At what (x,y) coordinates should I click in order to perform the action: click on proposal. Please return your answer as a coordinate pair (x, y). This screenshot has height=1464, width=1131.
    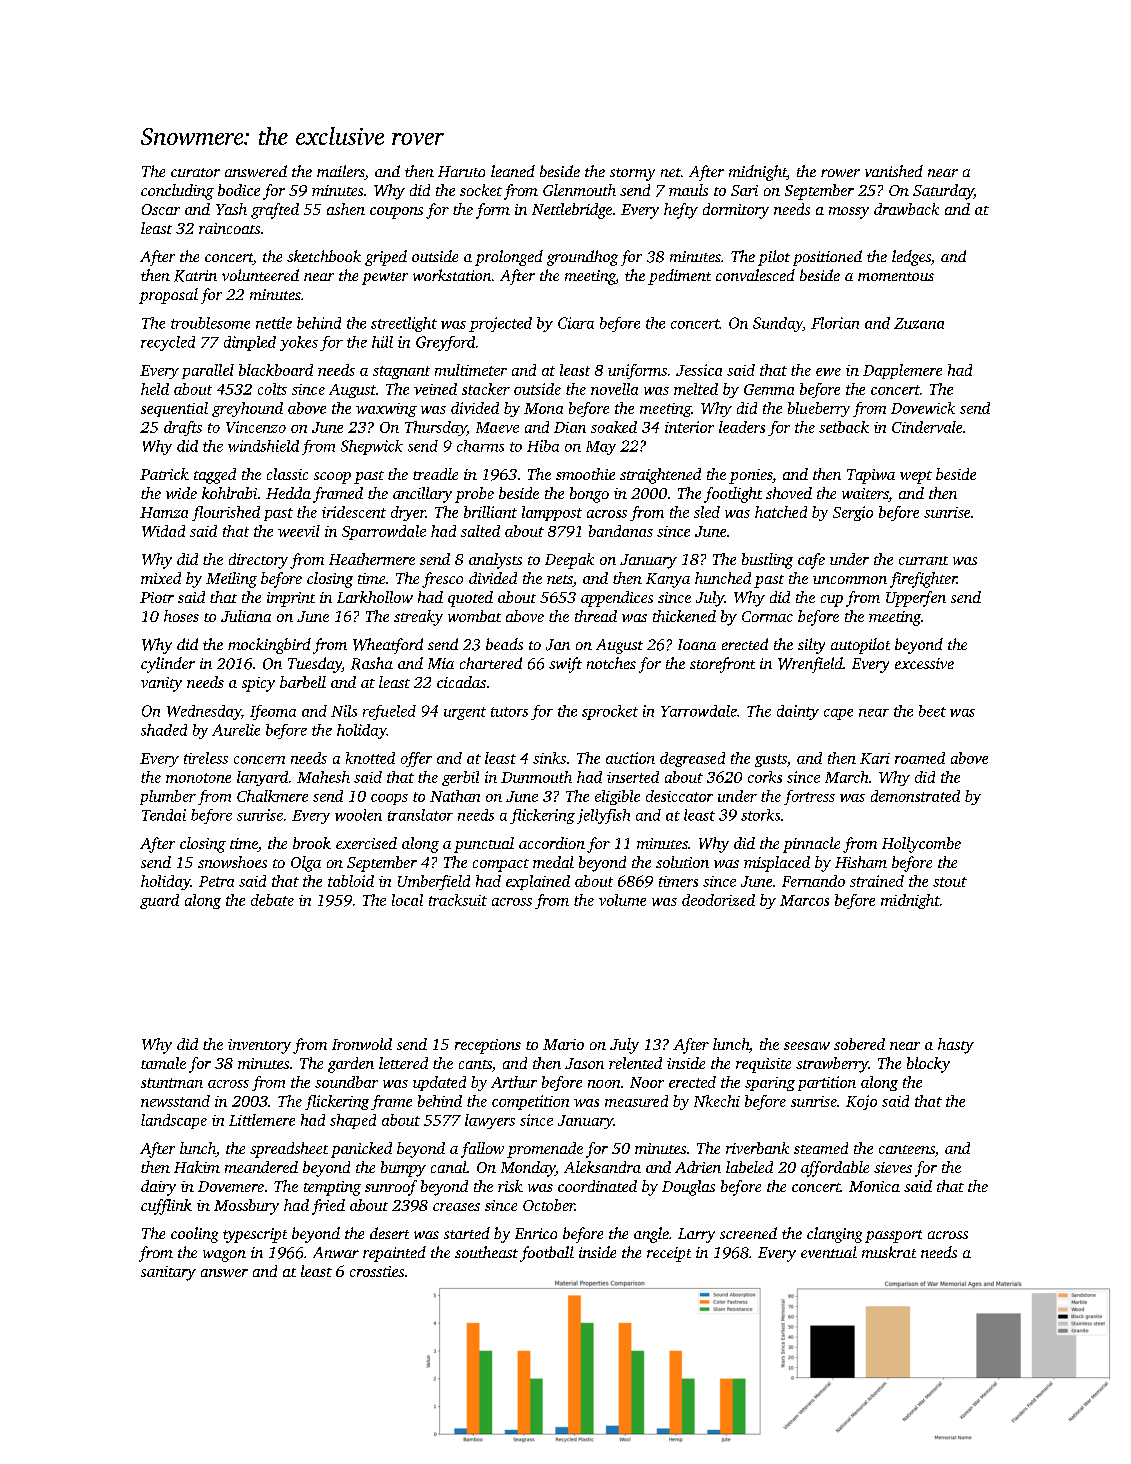
    Looking at the image, I should click on (168, 296).
